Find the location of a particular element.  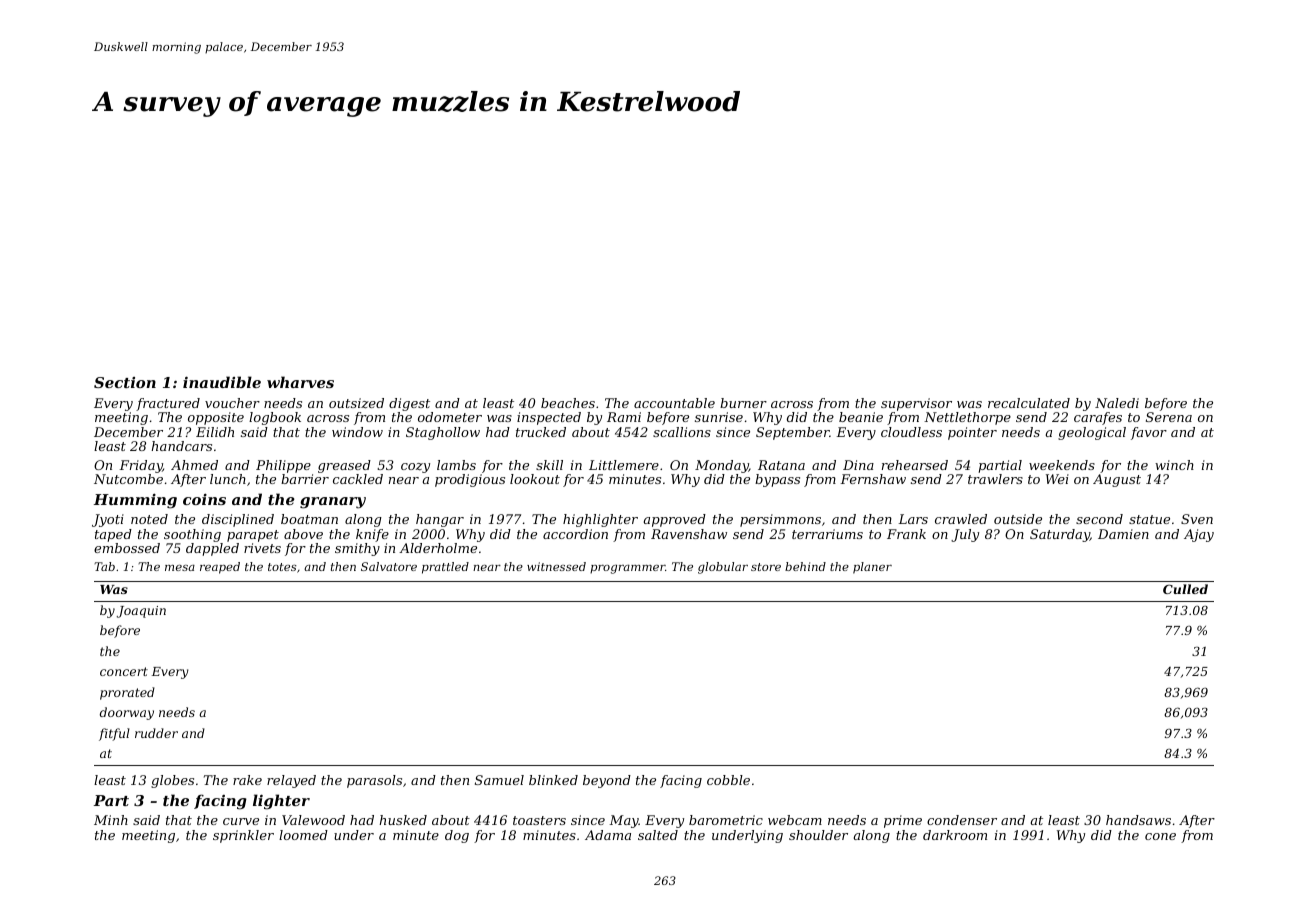

burner is located at coordinates (743, 403).
